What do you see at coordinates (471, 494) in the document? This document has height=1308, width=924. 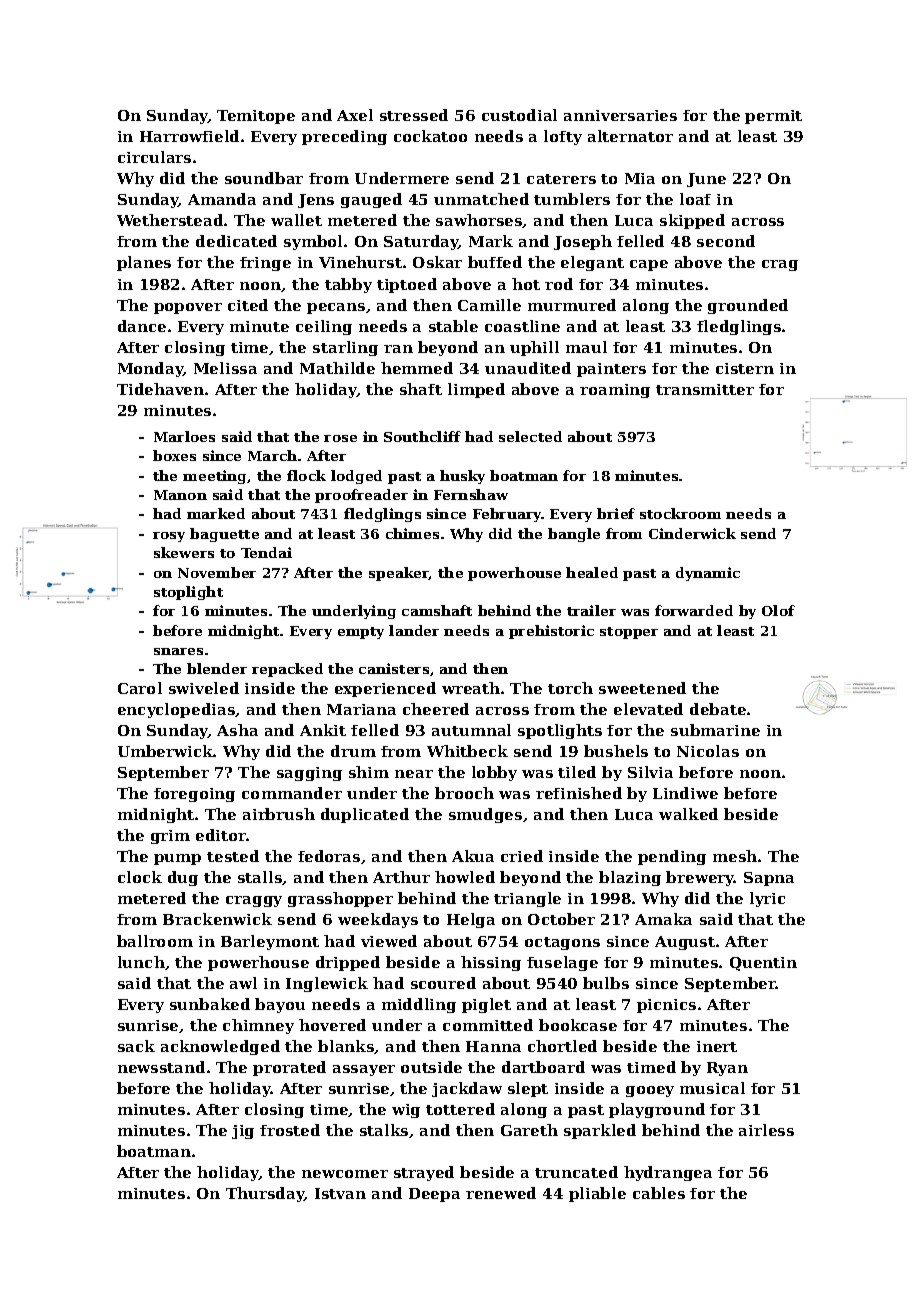 I see `Fernshaw` at bounding box center [471, 494].
